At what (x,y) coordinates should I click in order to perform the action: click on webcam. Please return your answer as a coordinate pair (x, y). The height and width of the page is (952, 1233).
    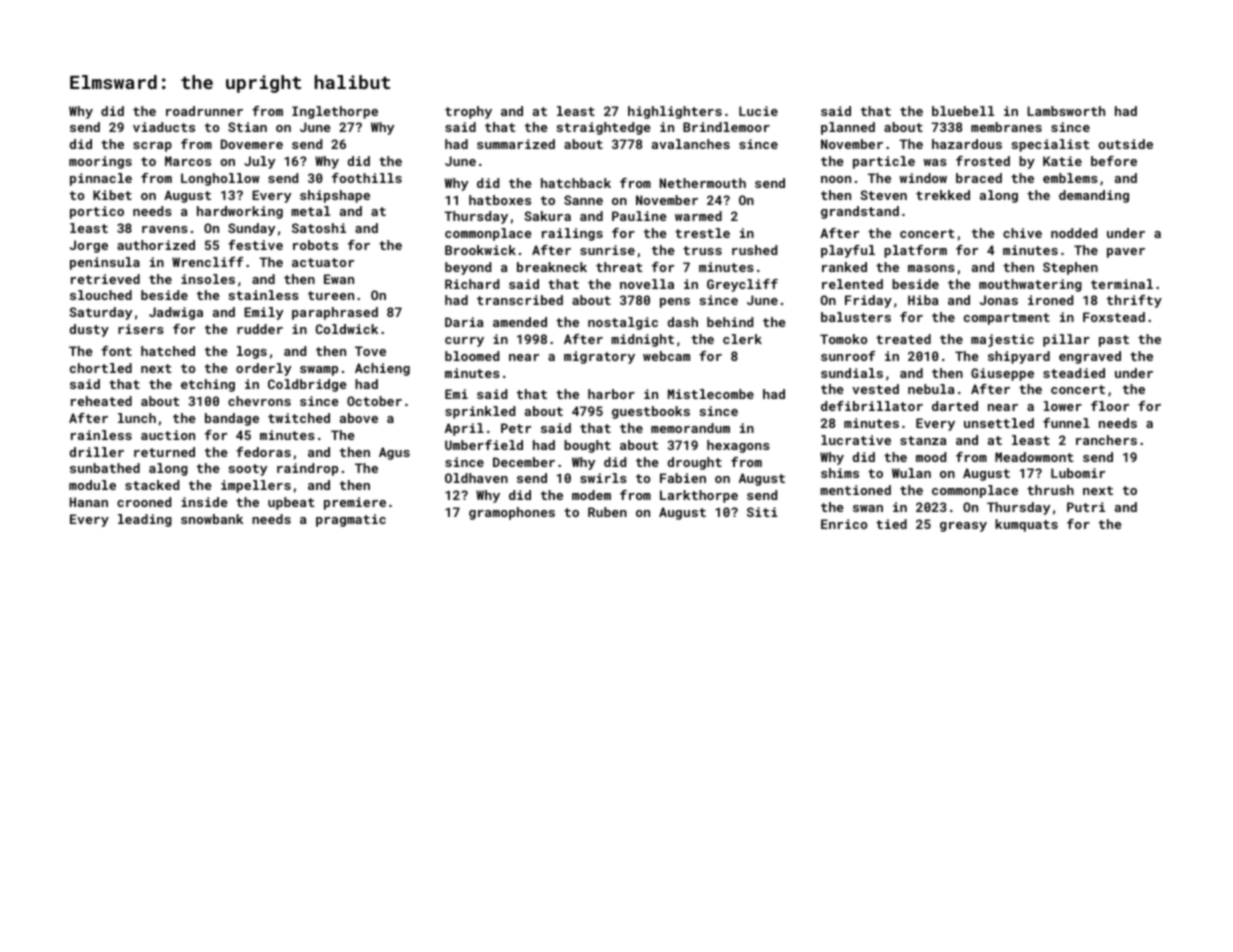
    Looking at the image, I should click on (666, 356).
